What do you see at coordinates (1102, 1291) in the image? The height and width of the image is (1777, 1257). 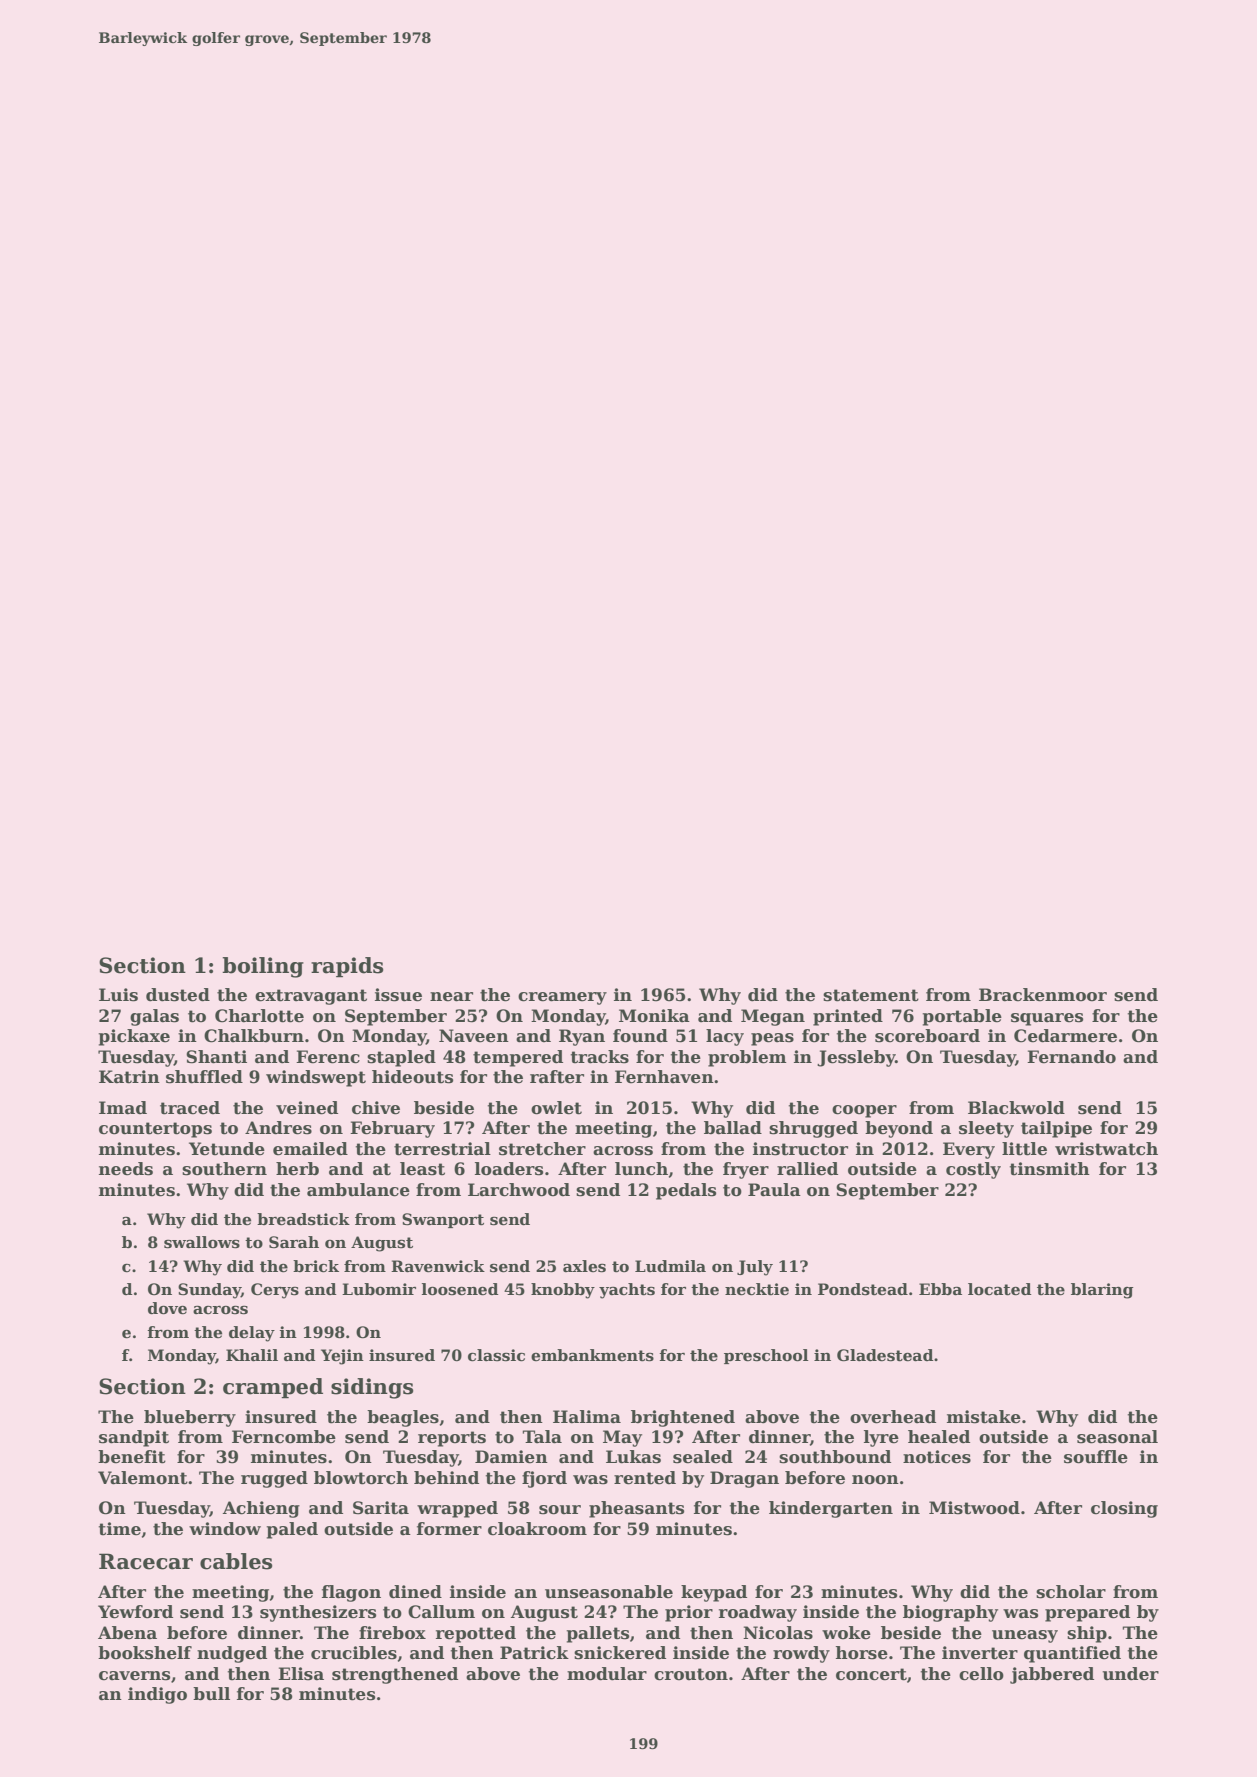 I see `blaring` at bounding box center [1102, 1291].
